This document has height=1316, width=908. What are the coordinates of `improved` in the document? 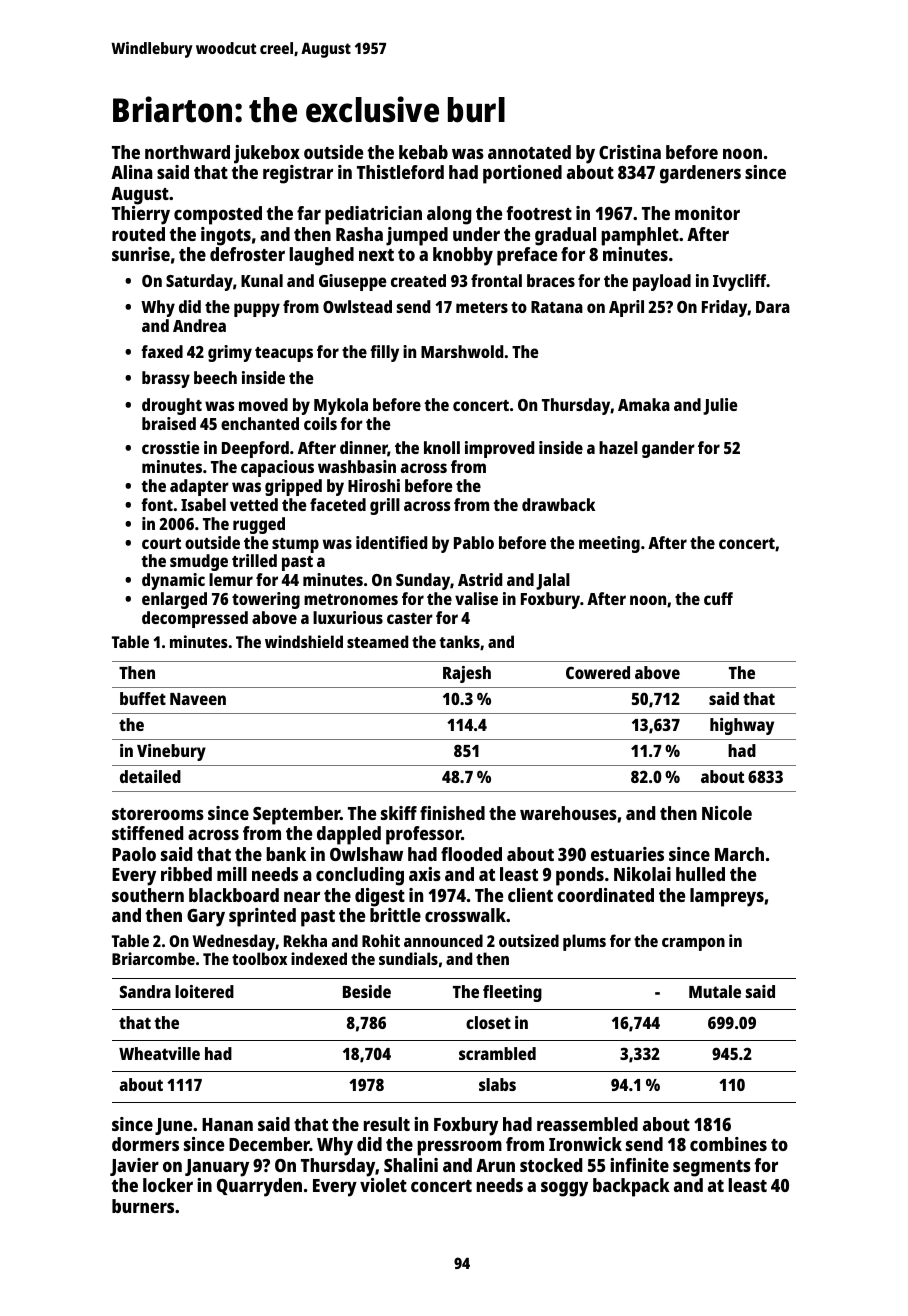 It's located at (499, 449).
